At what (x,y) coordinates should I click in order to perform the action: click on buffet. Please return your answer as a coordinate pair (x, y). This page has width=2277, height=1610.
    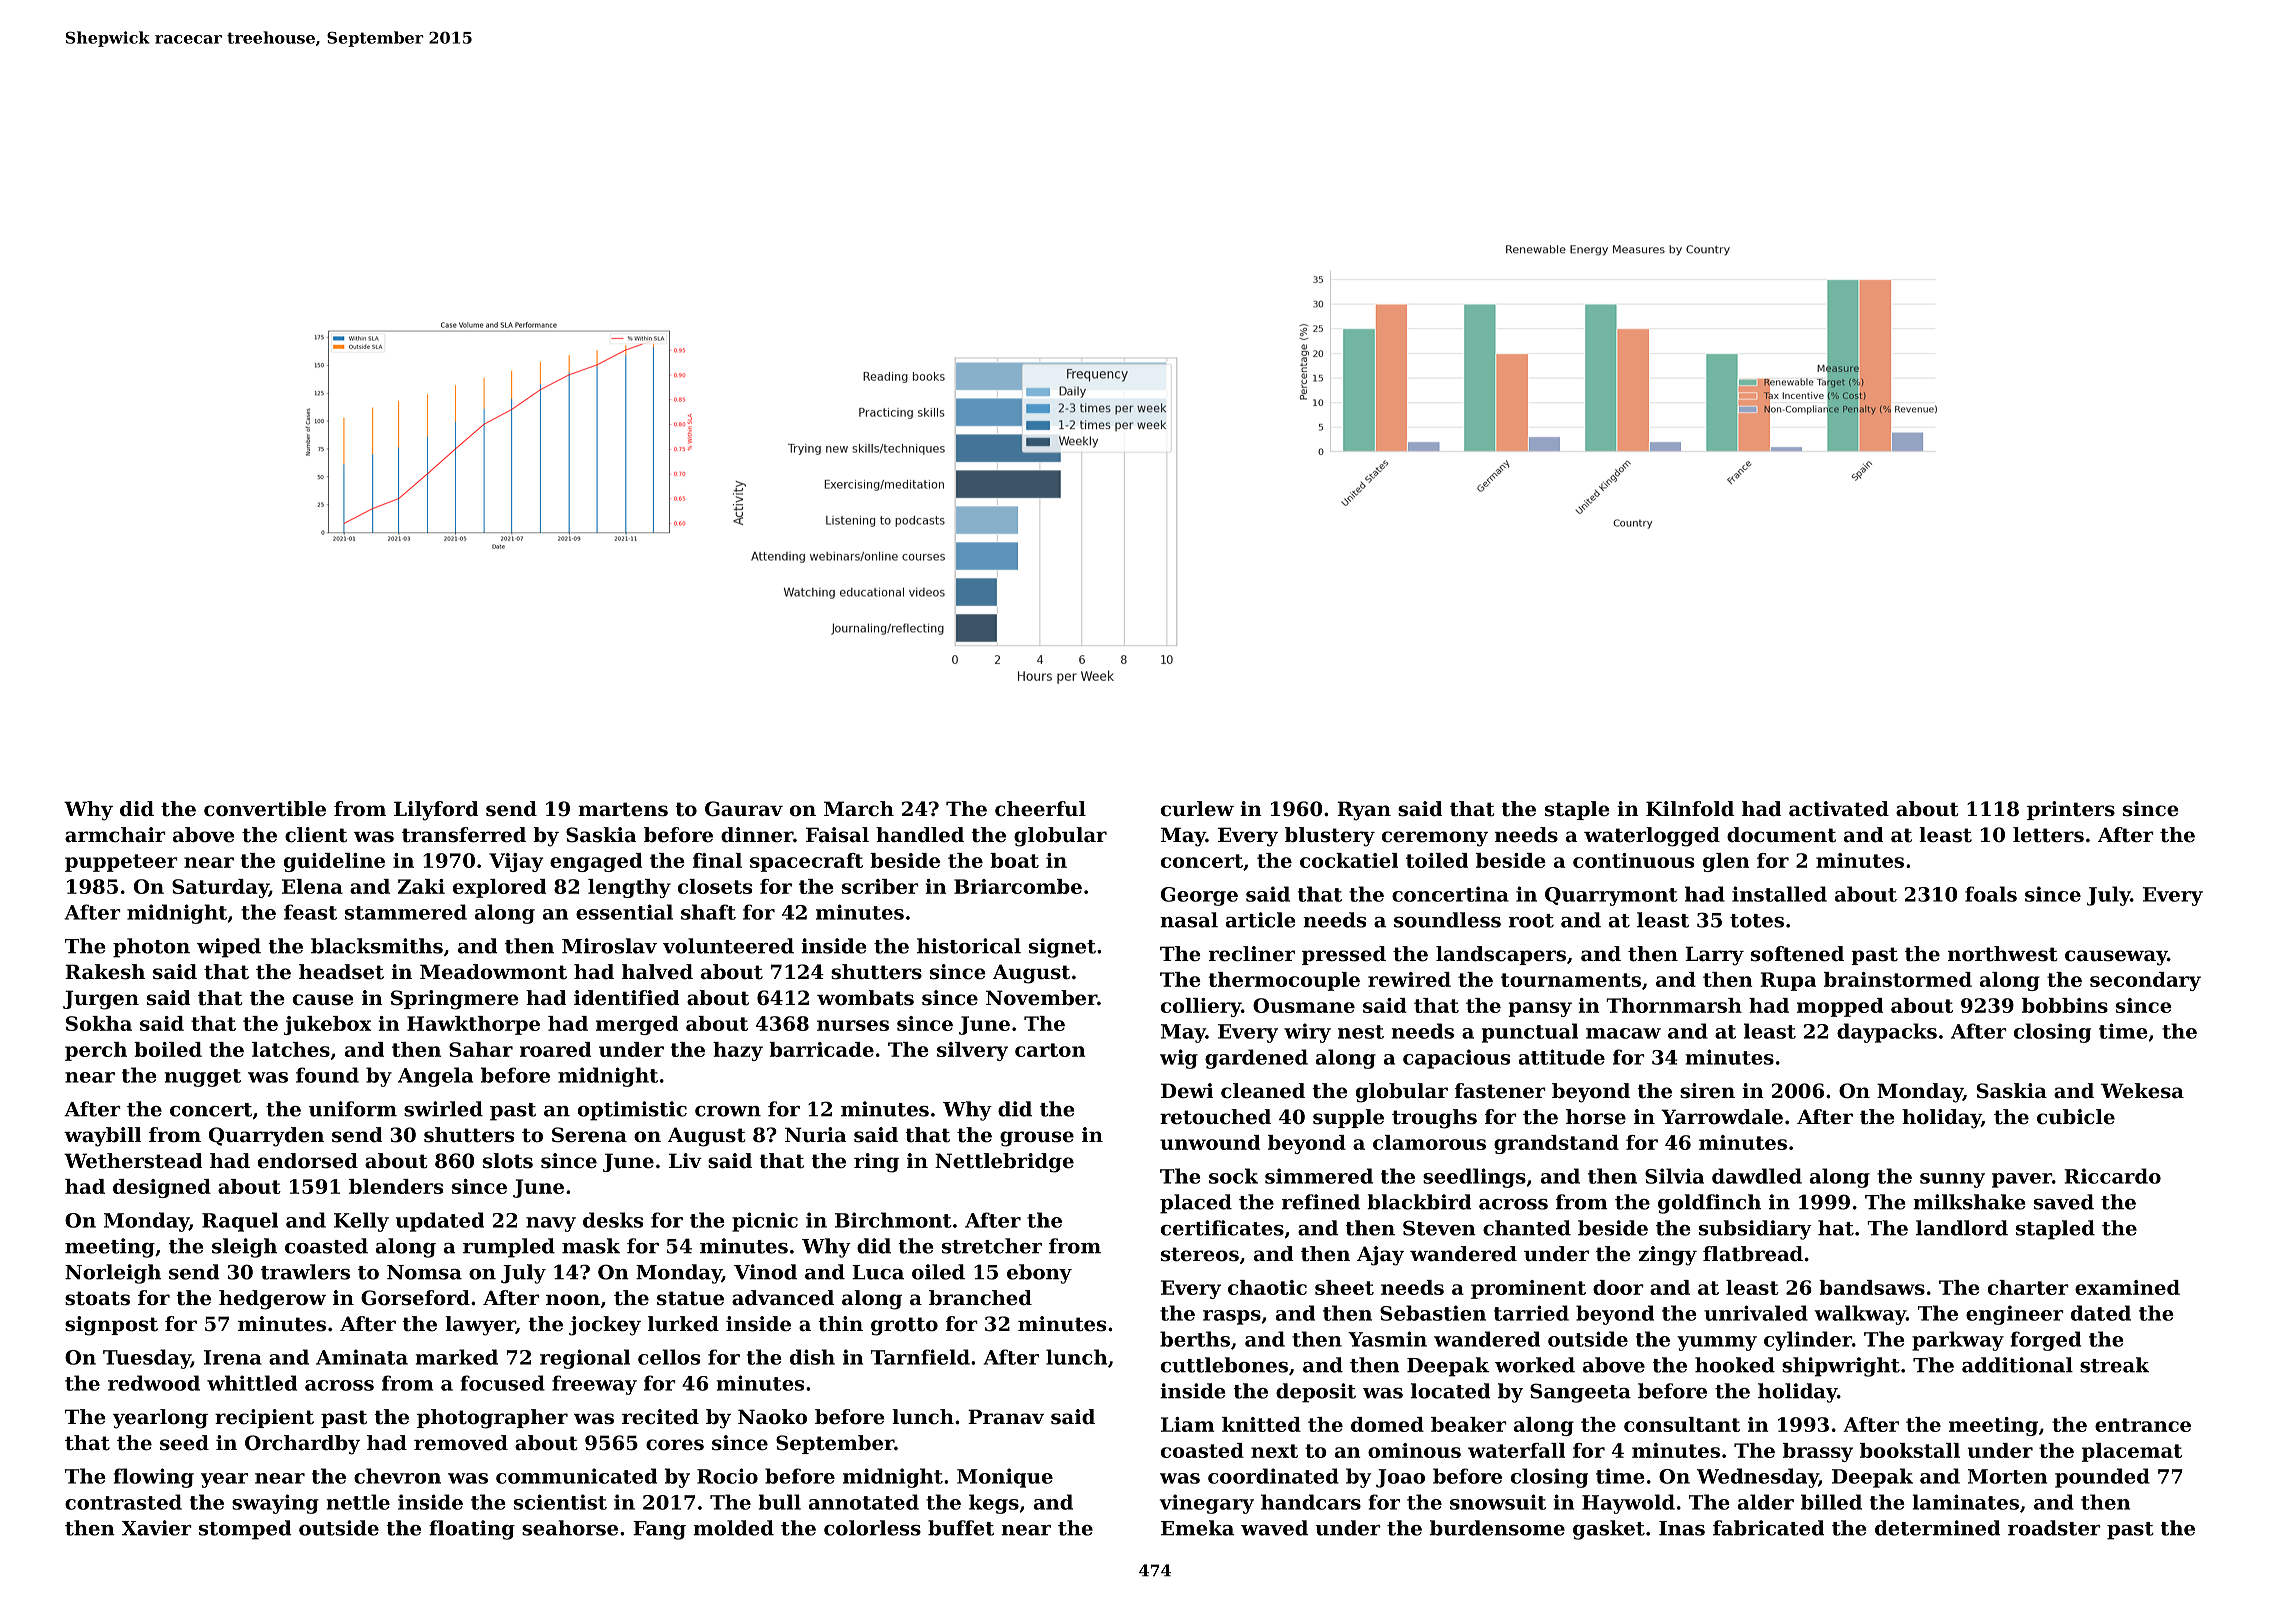
    Looking at the image, I should click on (961, 1528).
